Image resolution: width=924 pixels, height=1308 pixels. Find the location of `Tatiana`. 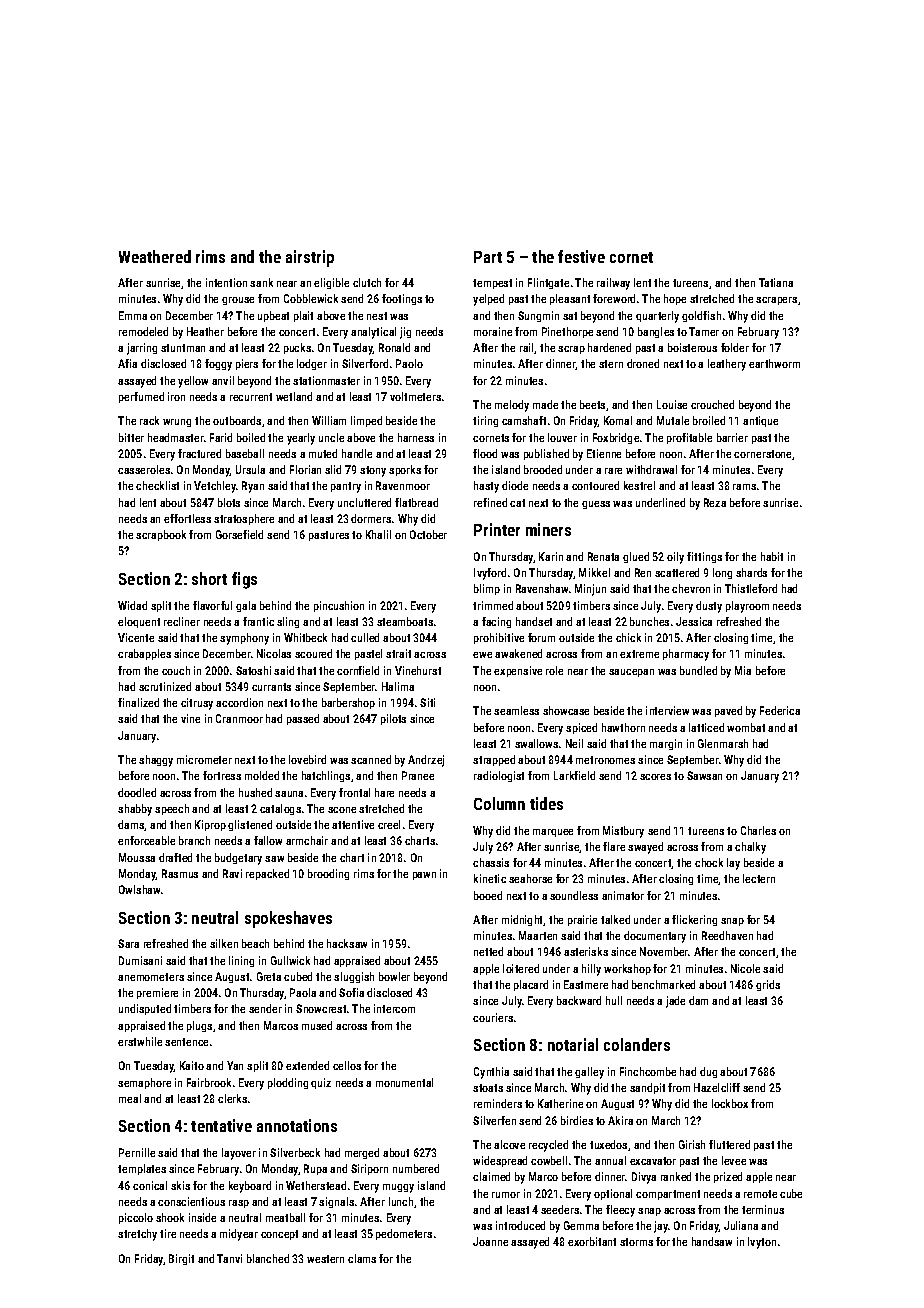

Tatiana is located at coordinates (776, 282).
